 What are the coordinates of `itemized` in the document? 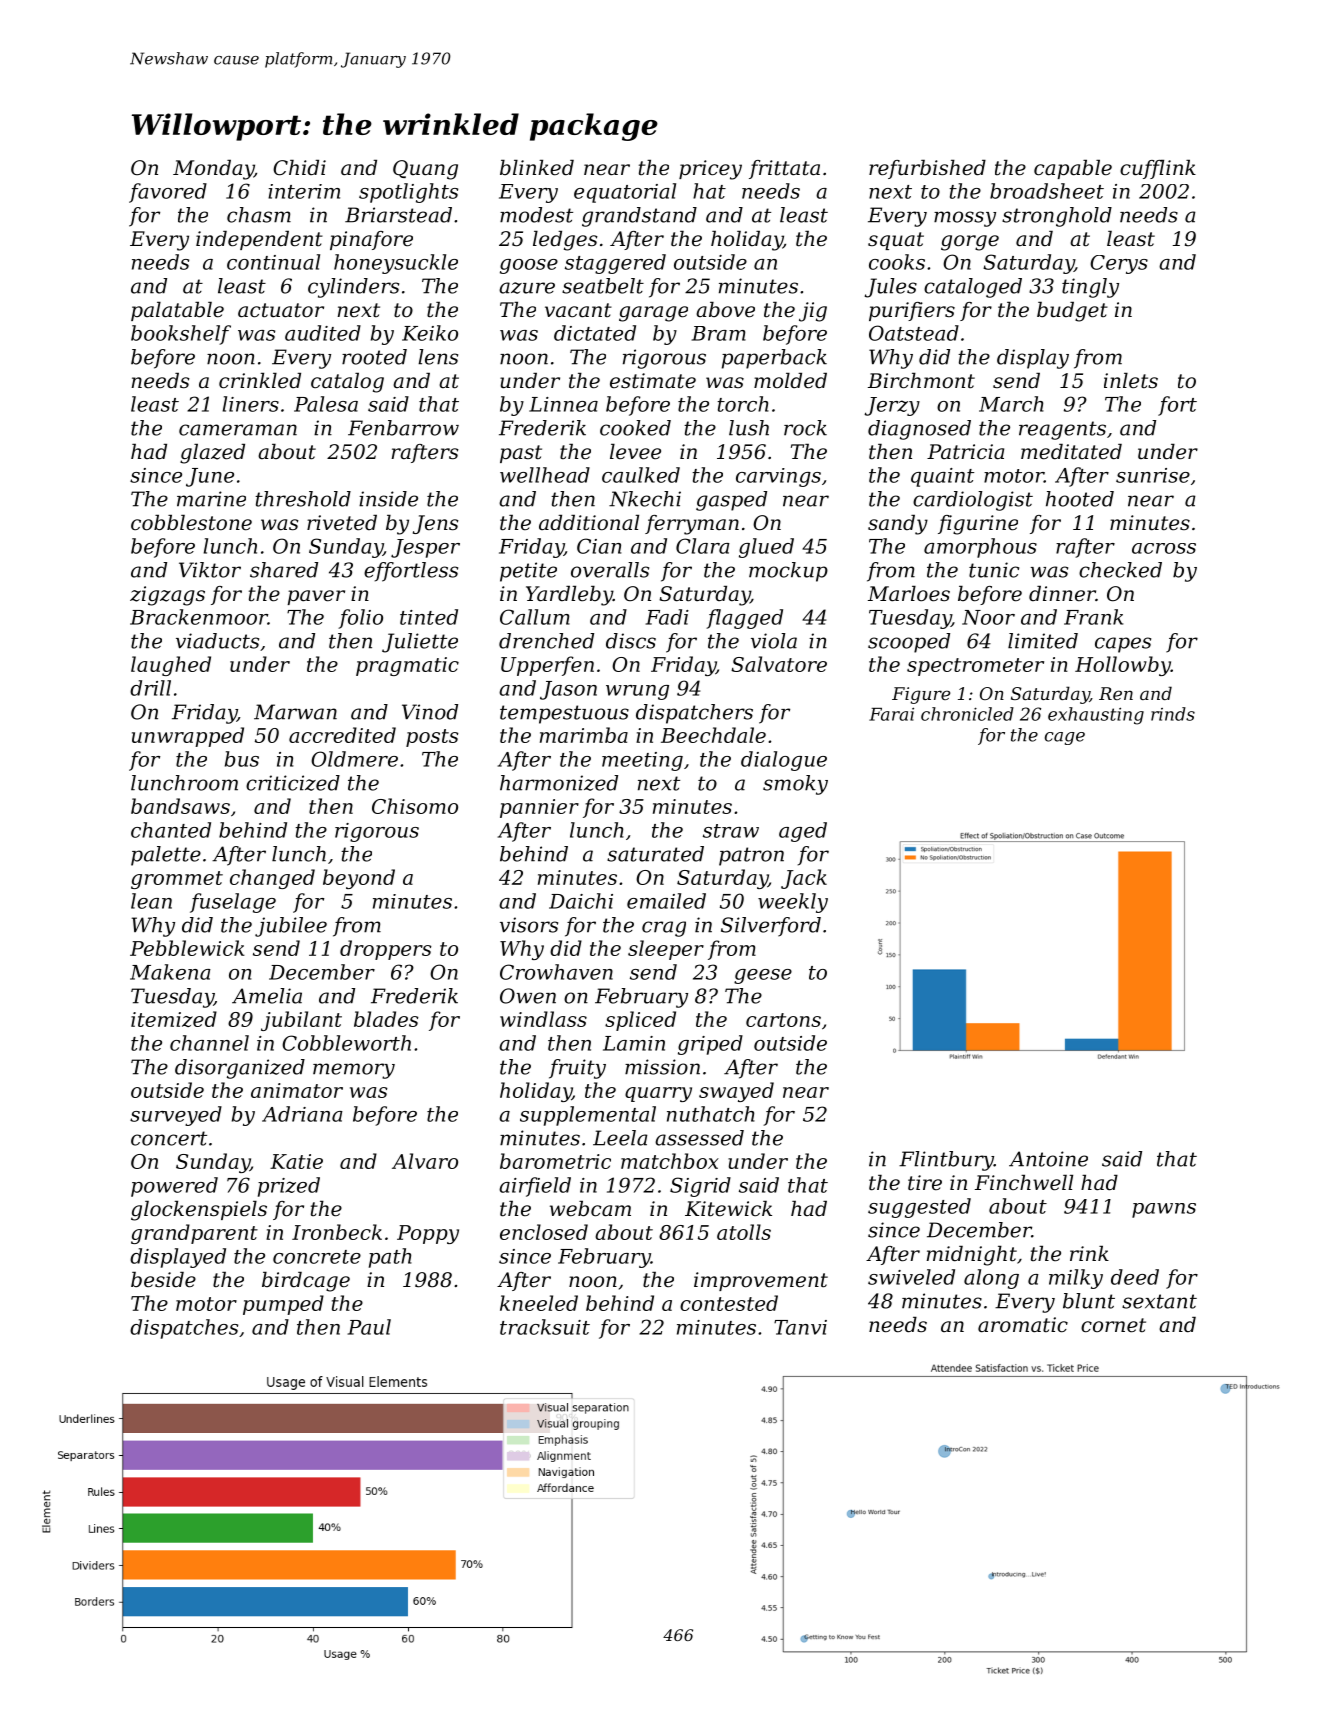 It's located at (174, 1019).
